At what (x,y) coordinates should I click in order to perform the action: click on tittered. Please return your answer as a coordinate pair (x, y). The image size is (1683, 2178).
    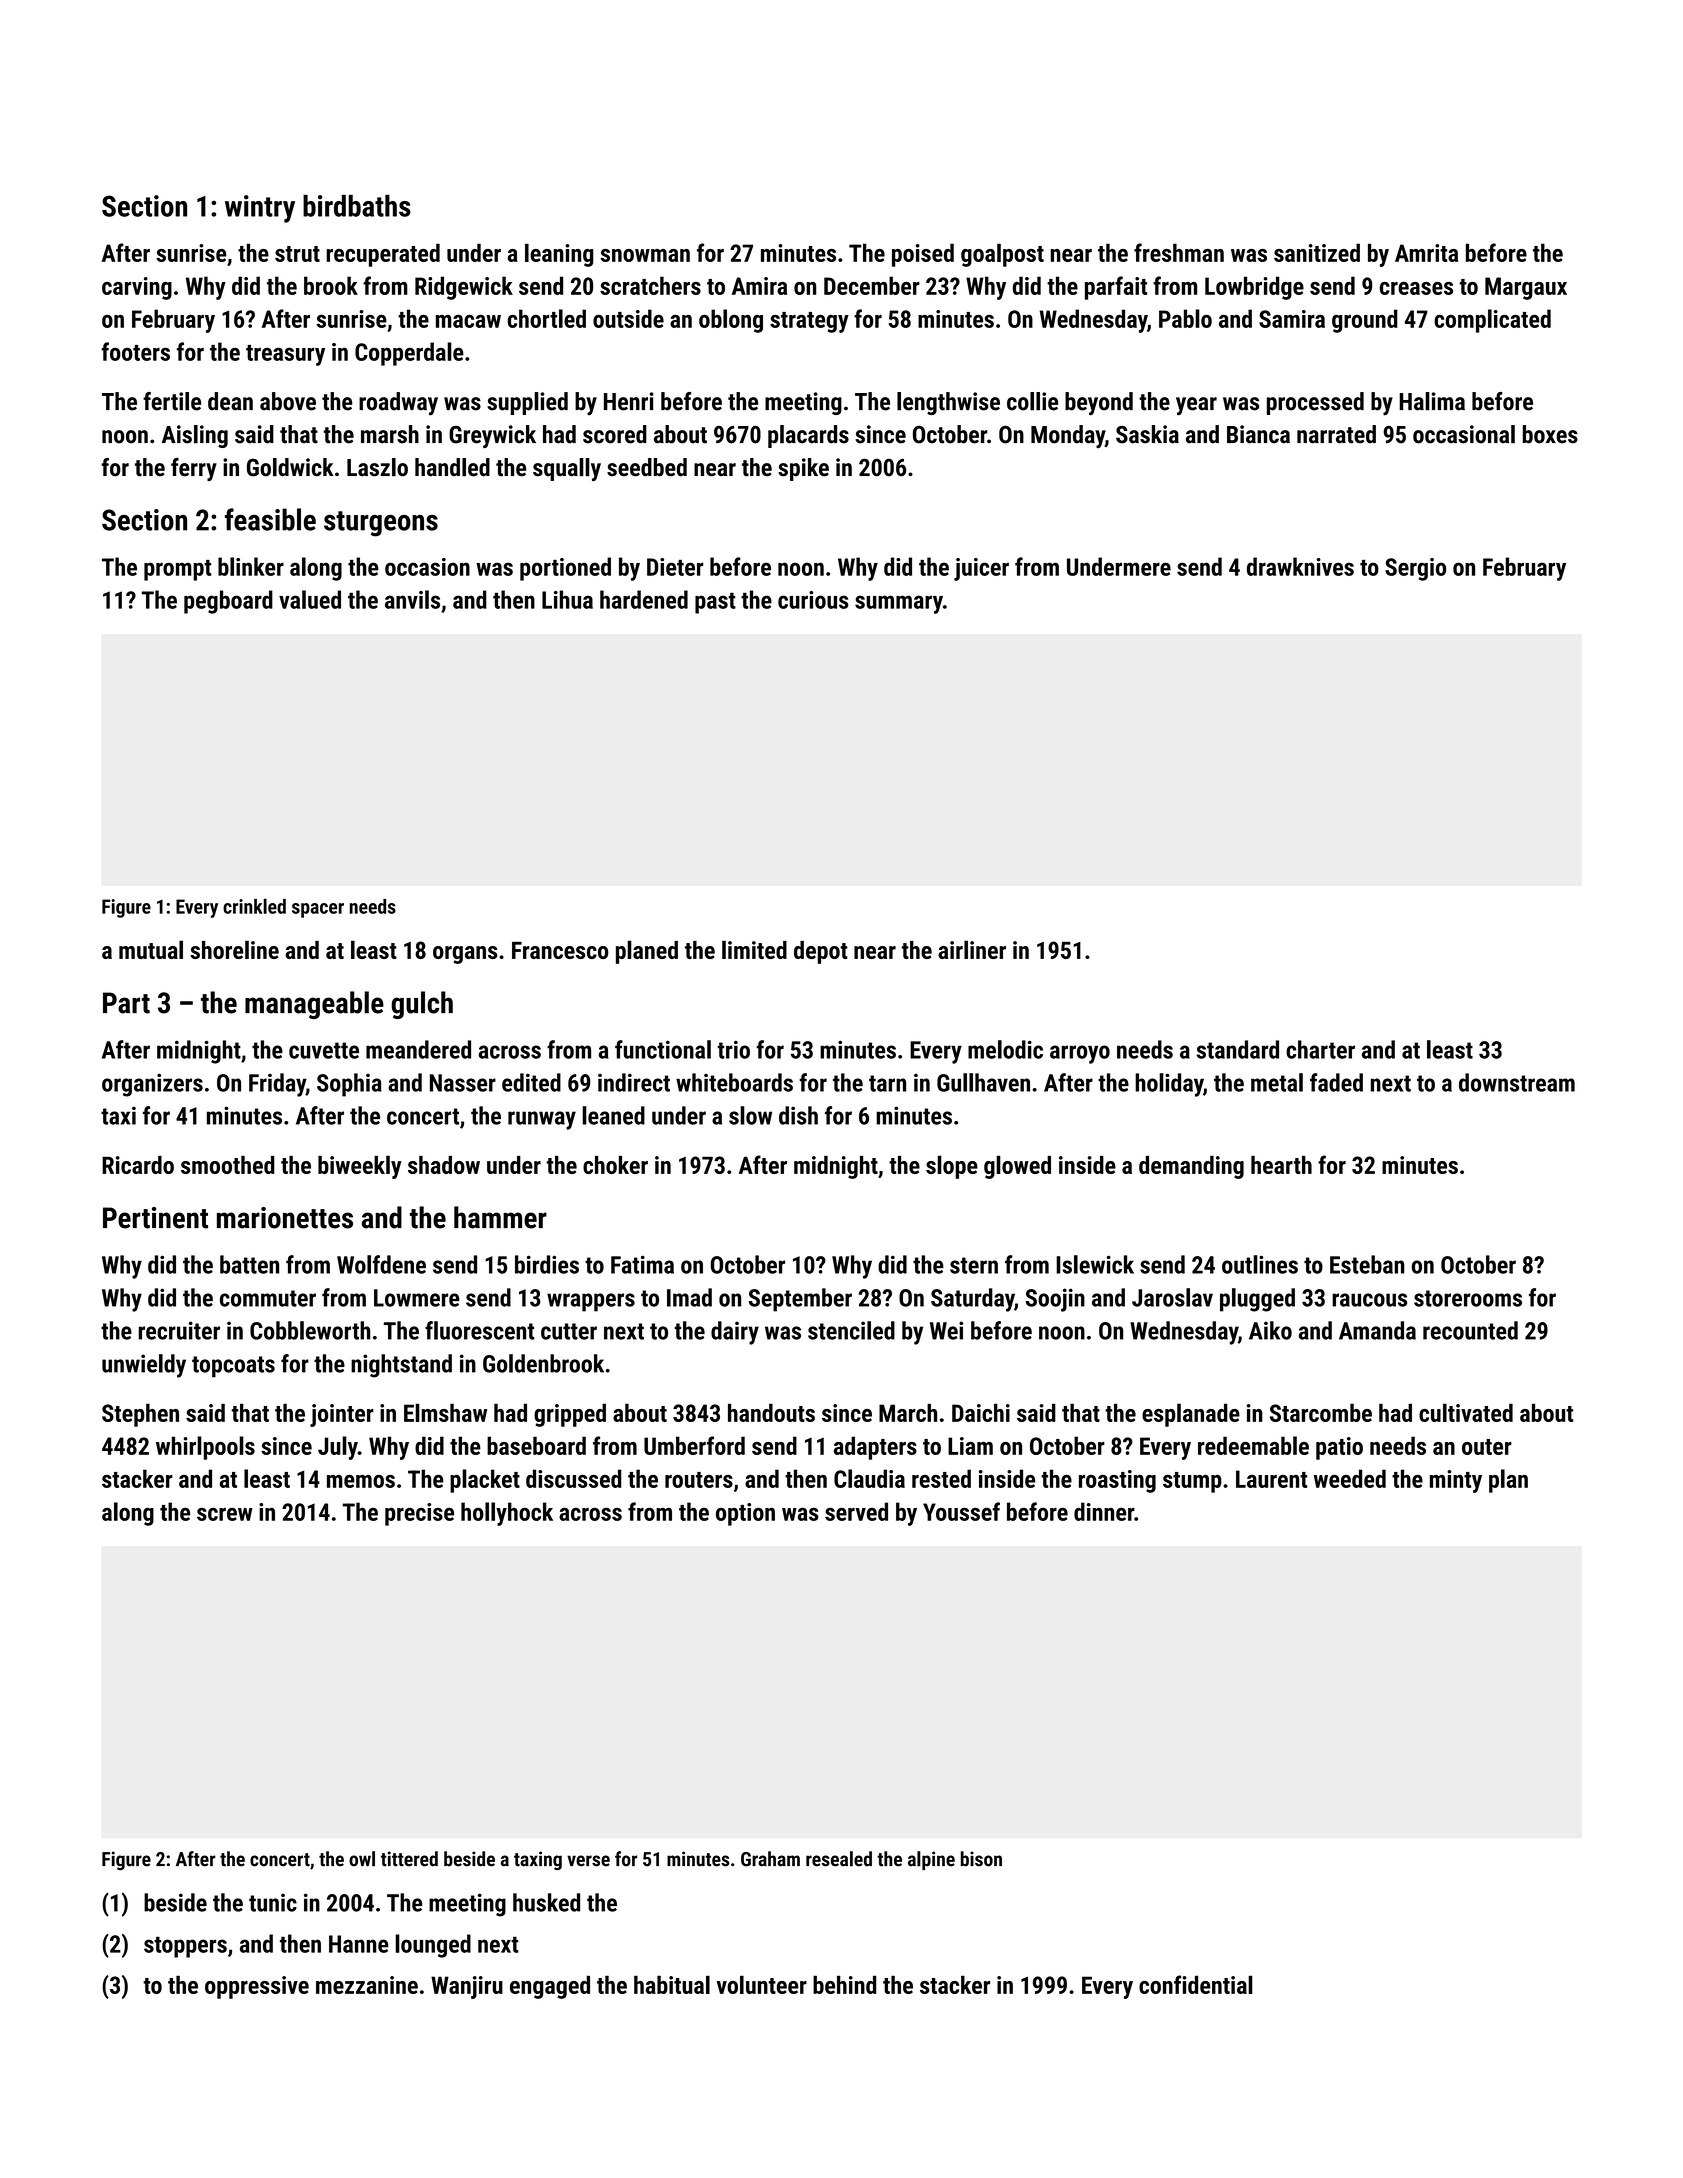
    Looking at the image, I should click on (409, 1859).
